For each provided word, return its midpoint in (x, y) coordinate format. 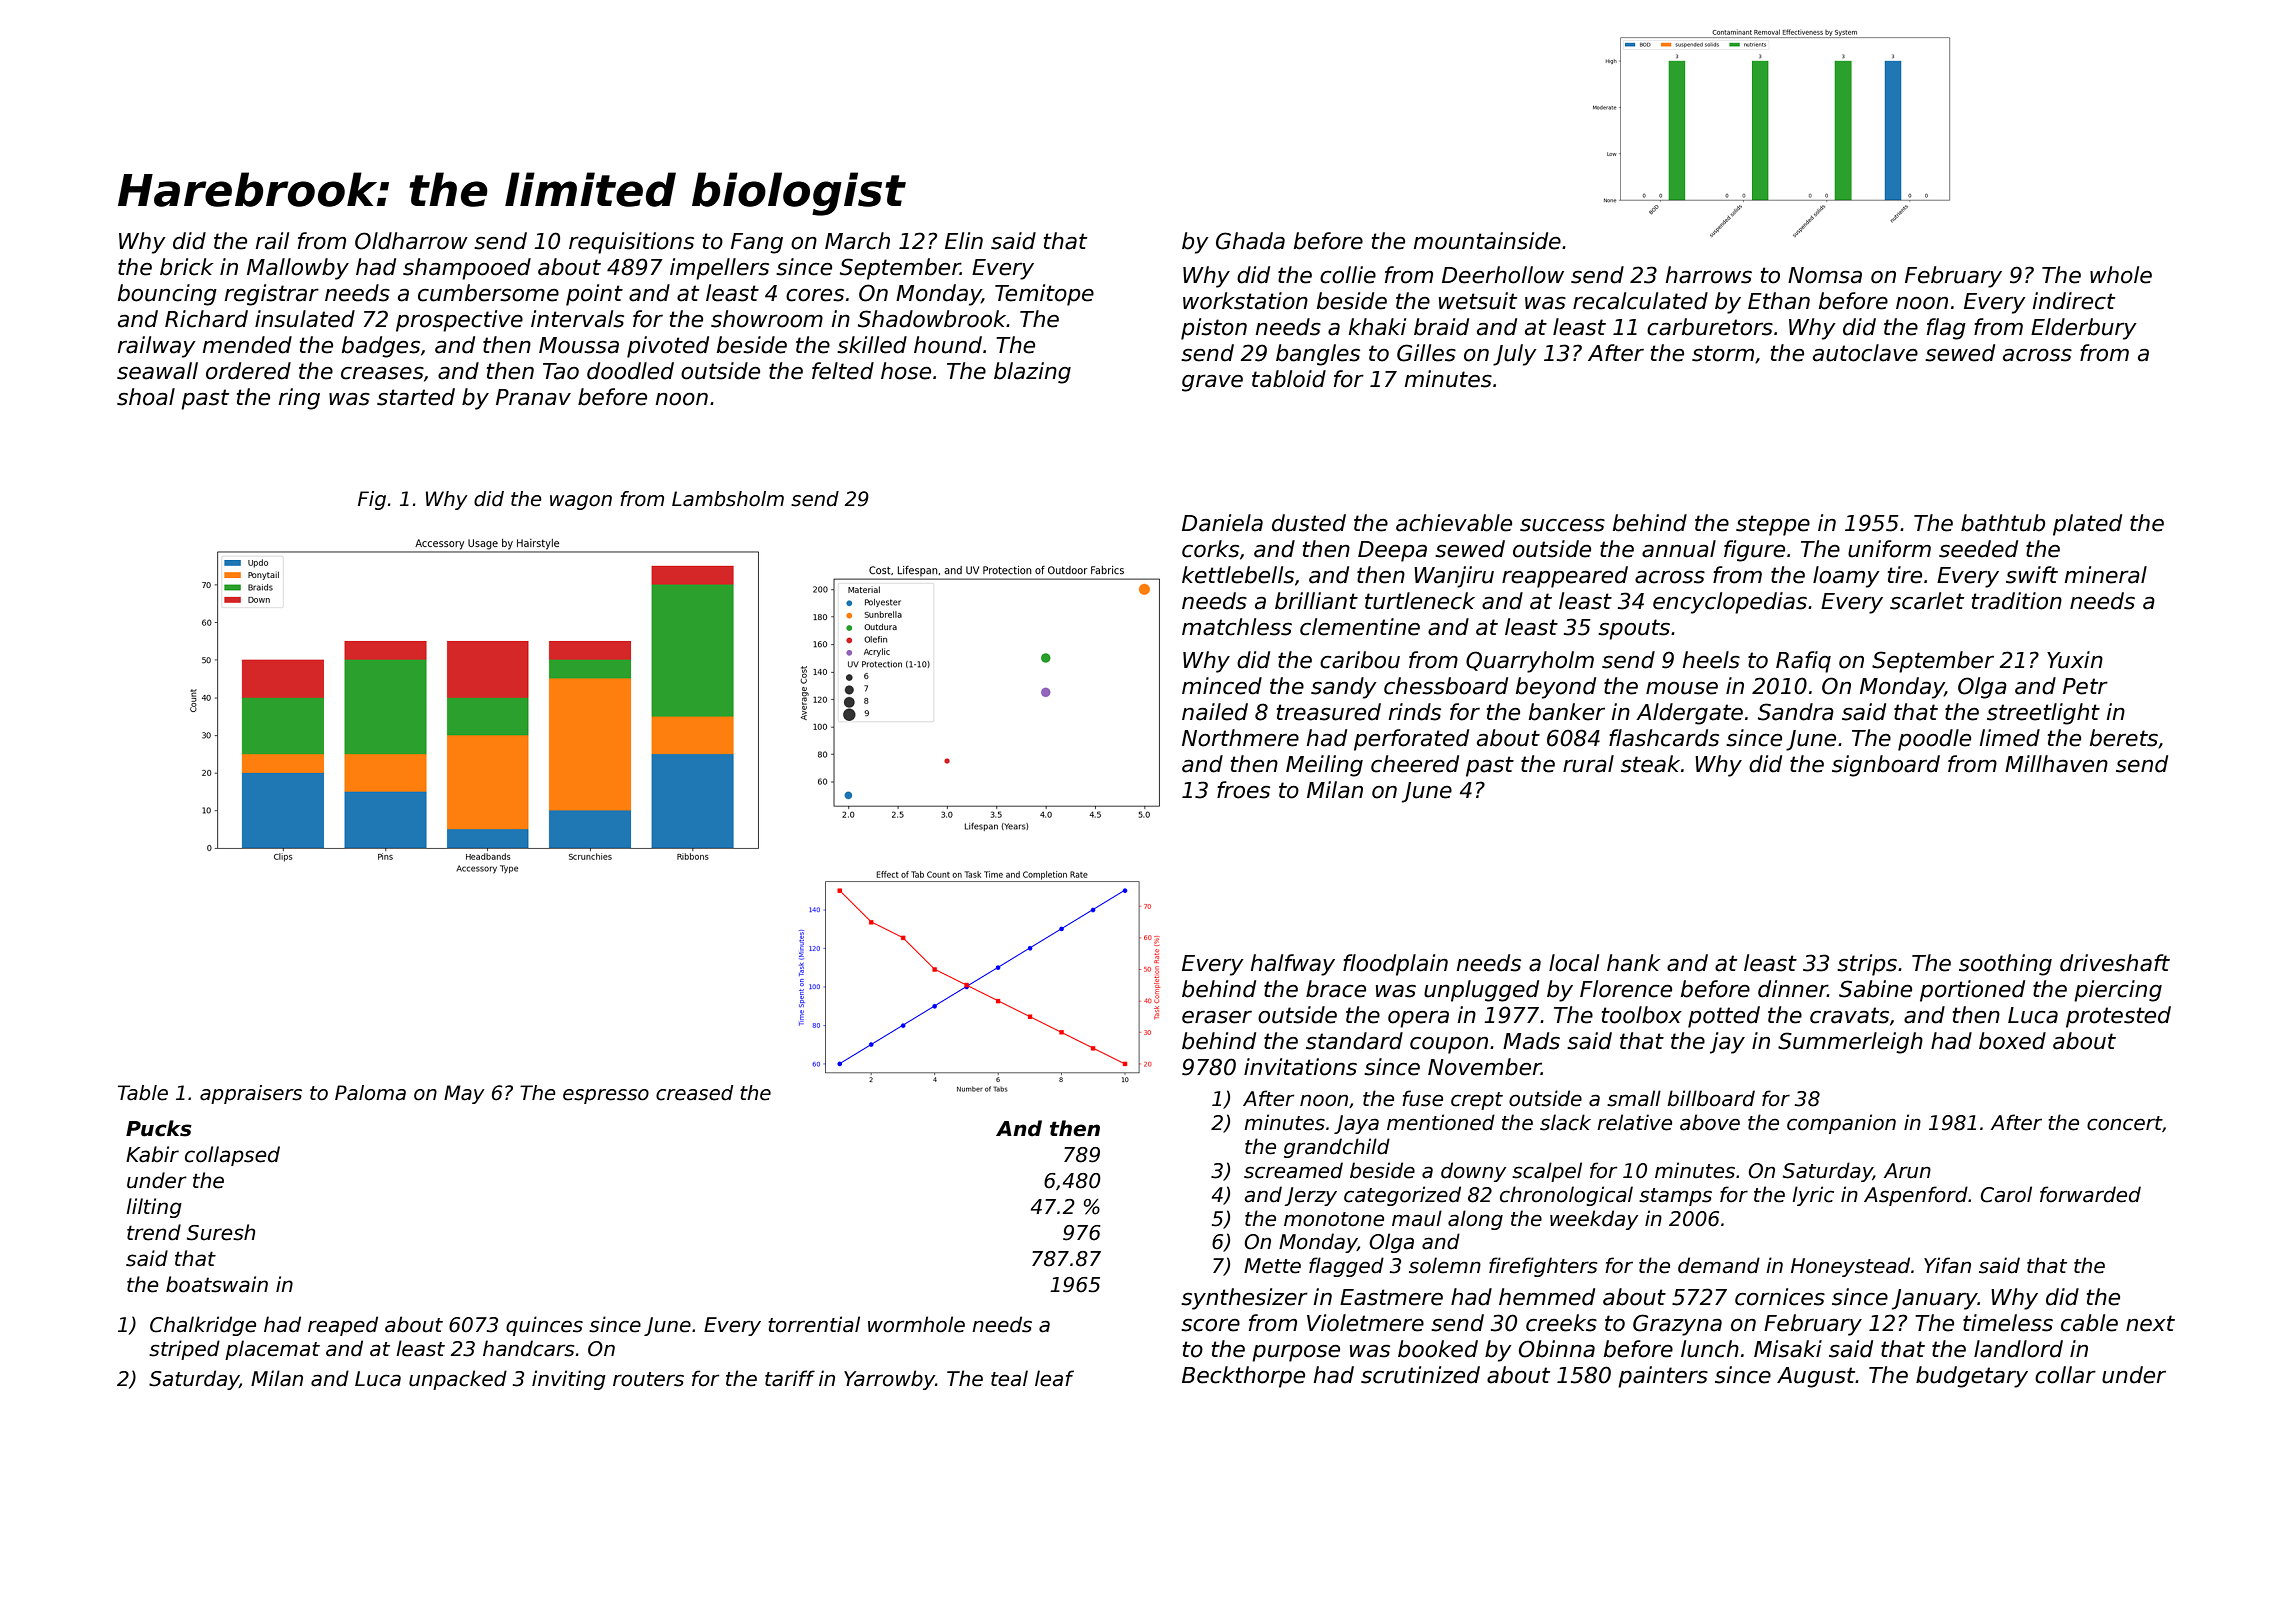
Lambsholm (728, 499)
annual (1679, 549)
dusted (1309, 523)
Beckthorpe (1243, 1377)
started (416, 397)
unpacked (458, 1380)
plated (2087, 525)
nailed (1215, 712)
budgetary (1972, 1377)
